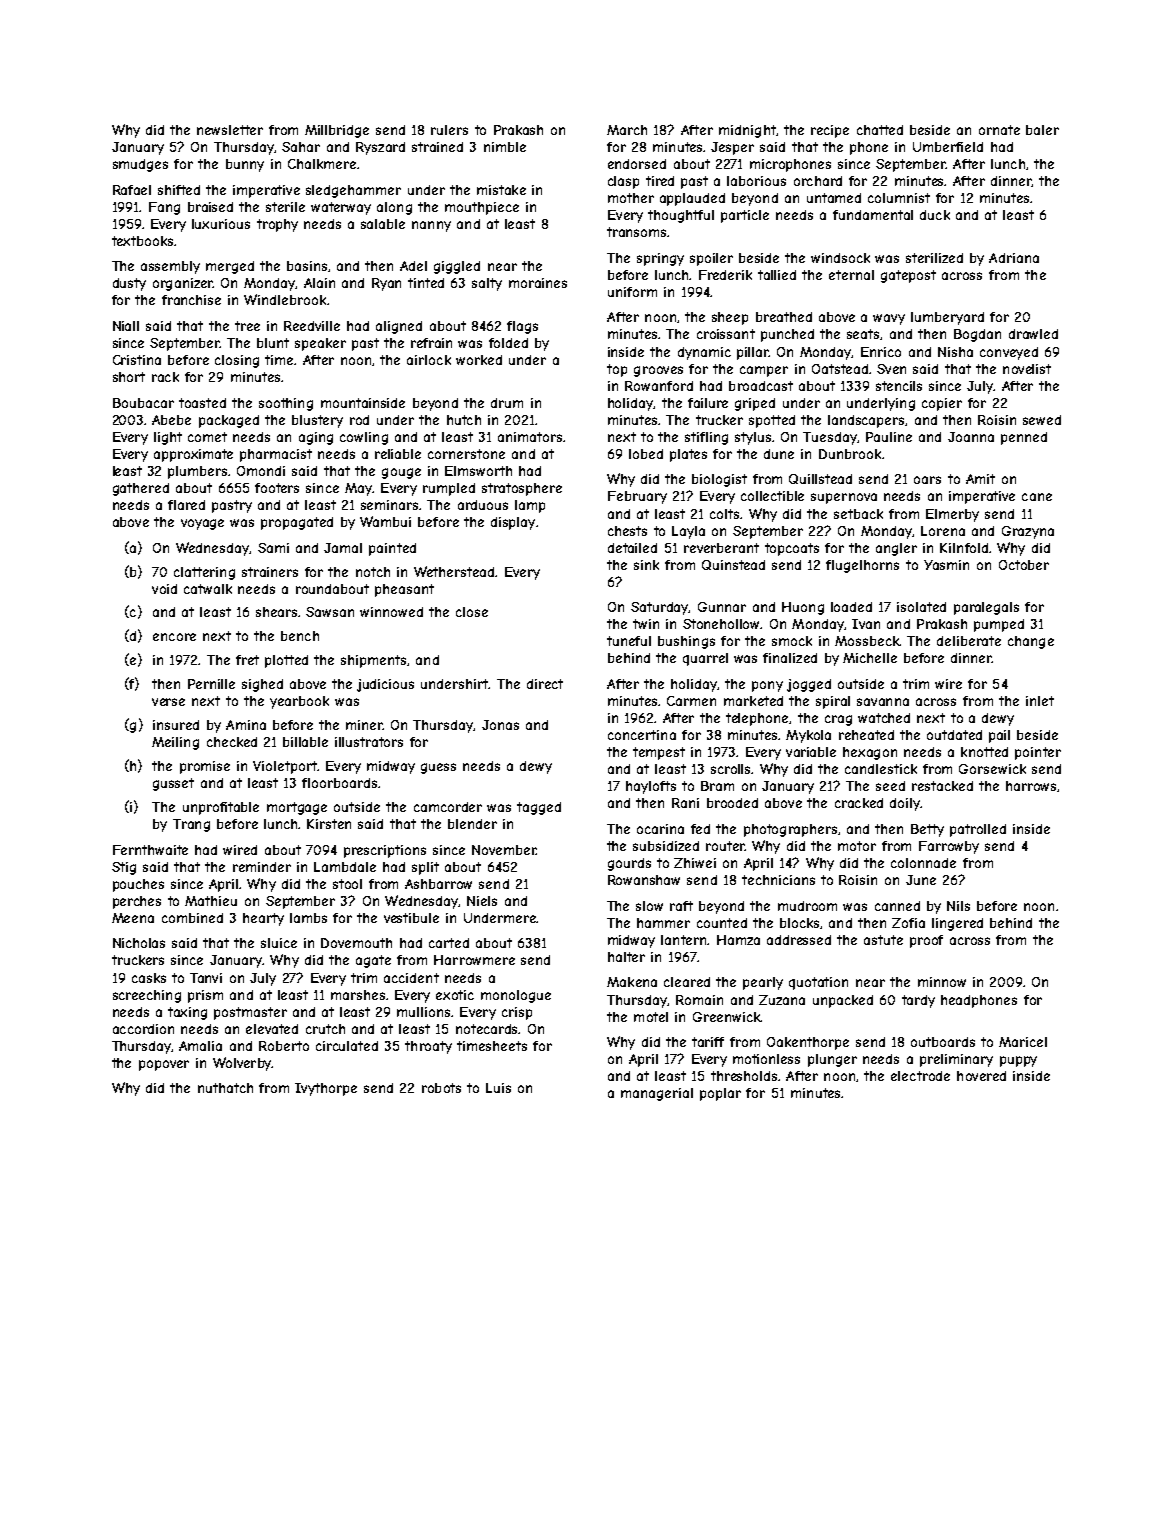  Describe the element at coordinates (246, 725) in the screenshot. I see `Amina` at that location.
